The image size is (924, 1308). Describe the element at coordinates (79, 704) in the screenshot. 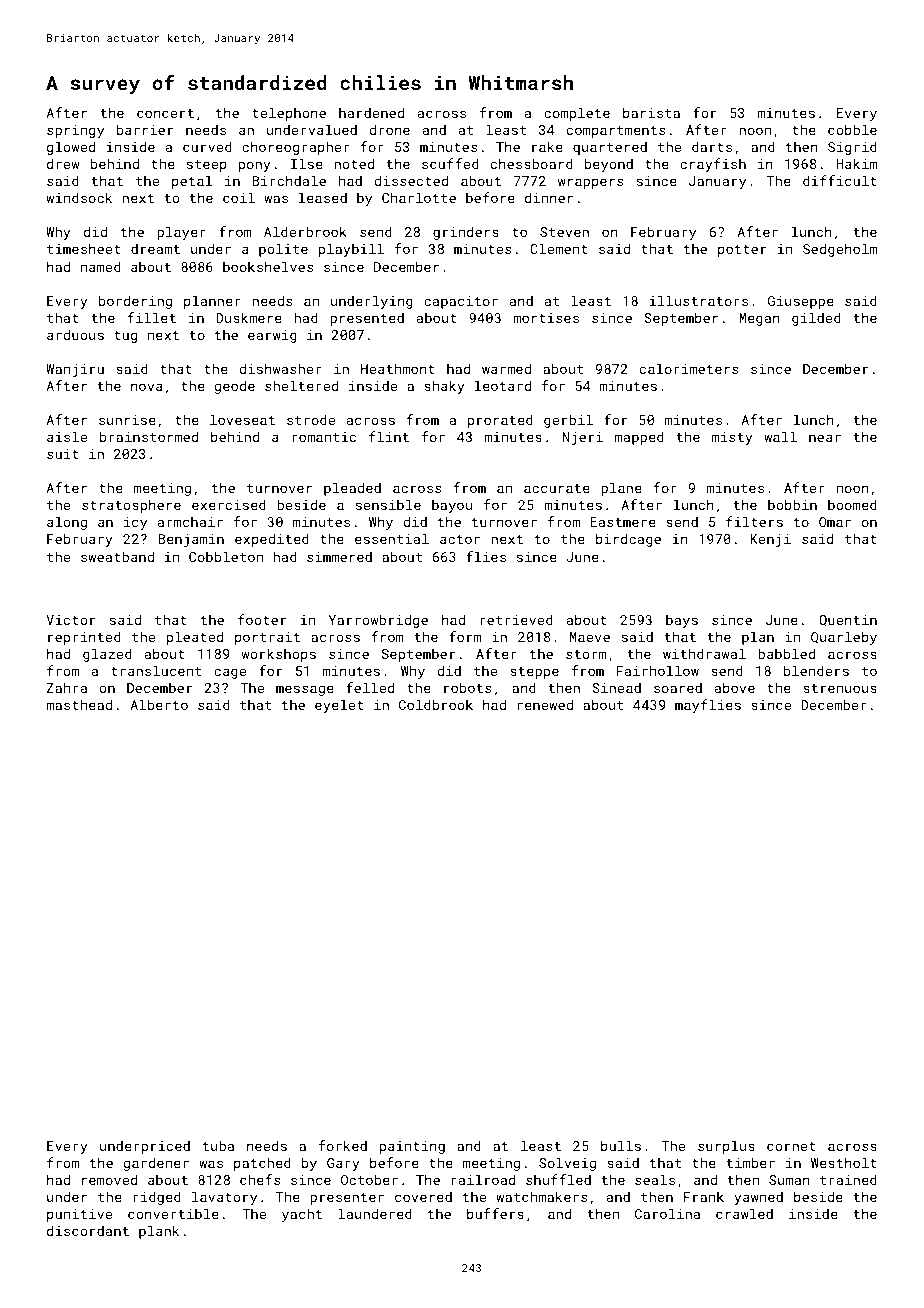

I see `masthead` at that location.
